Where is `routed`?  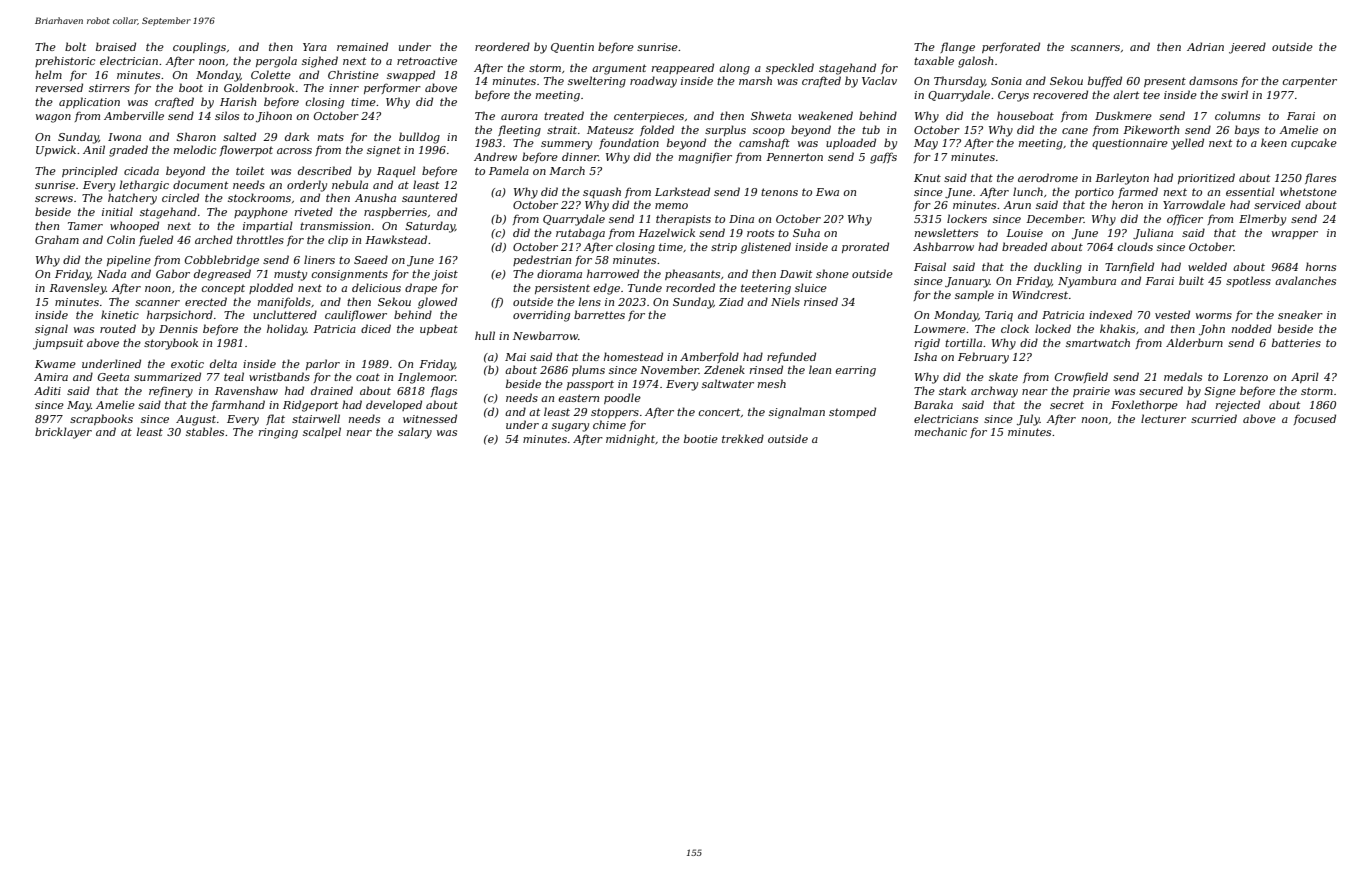 routed is located at coordinates (118, 328).
